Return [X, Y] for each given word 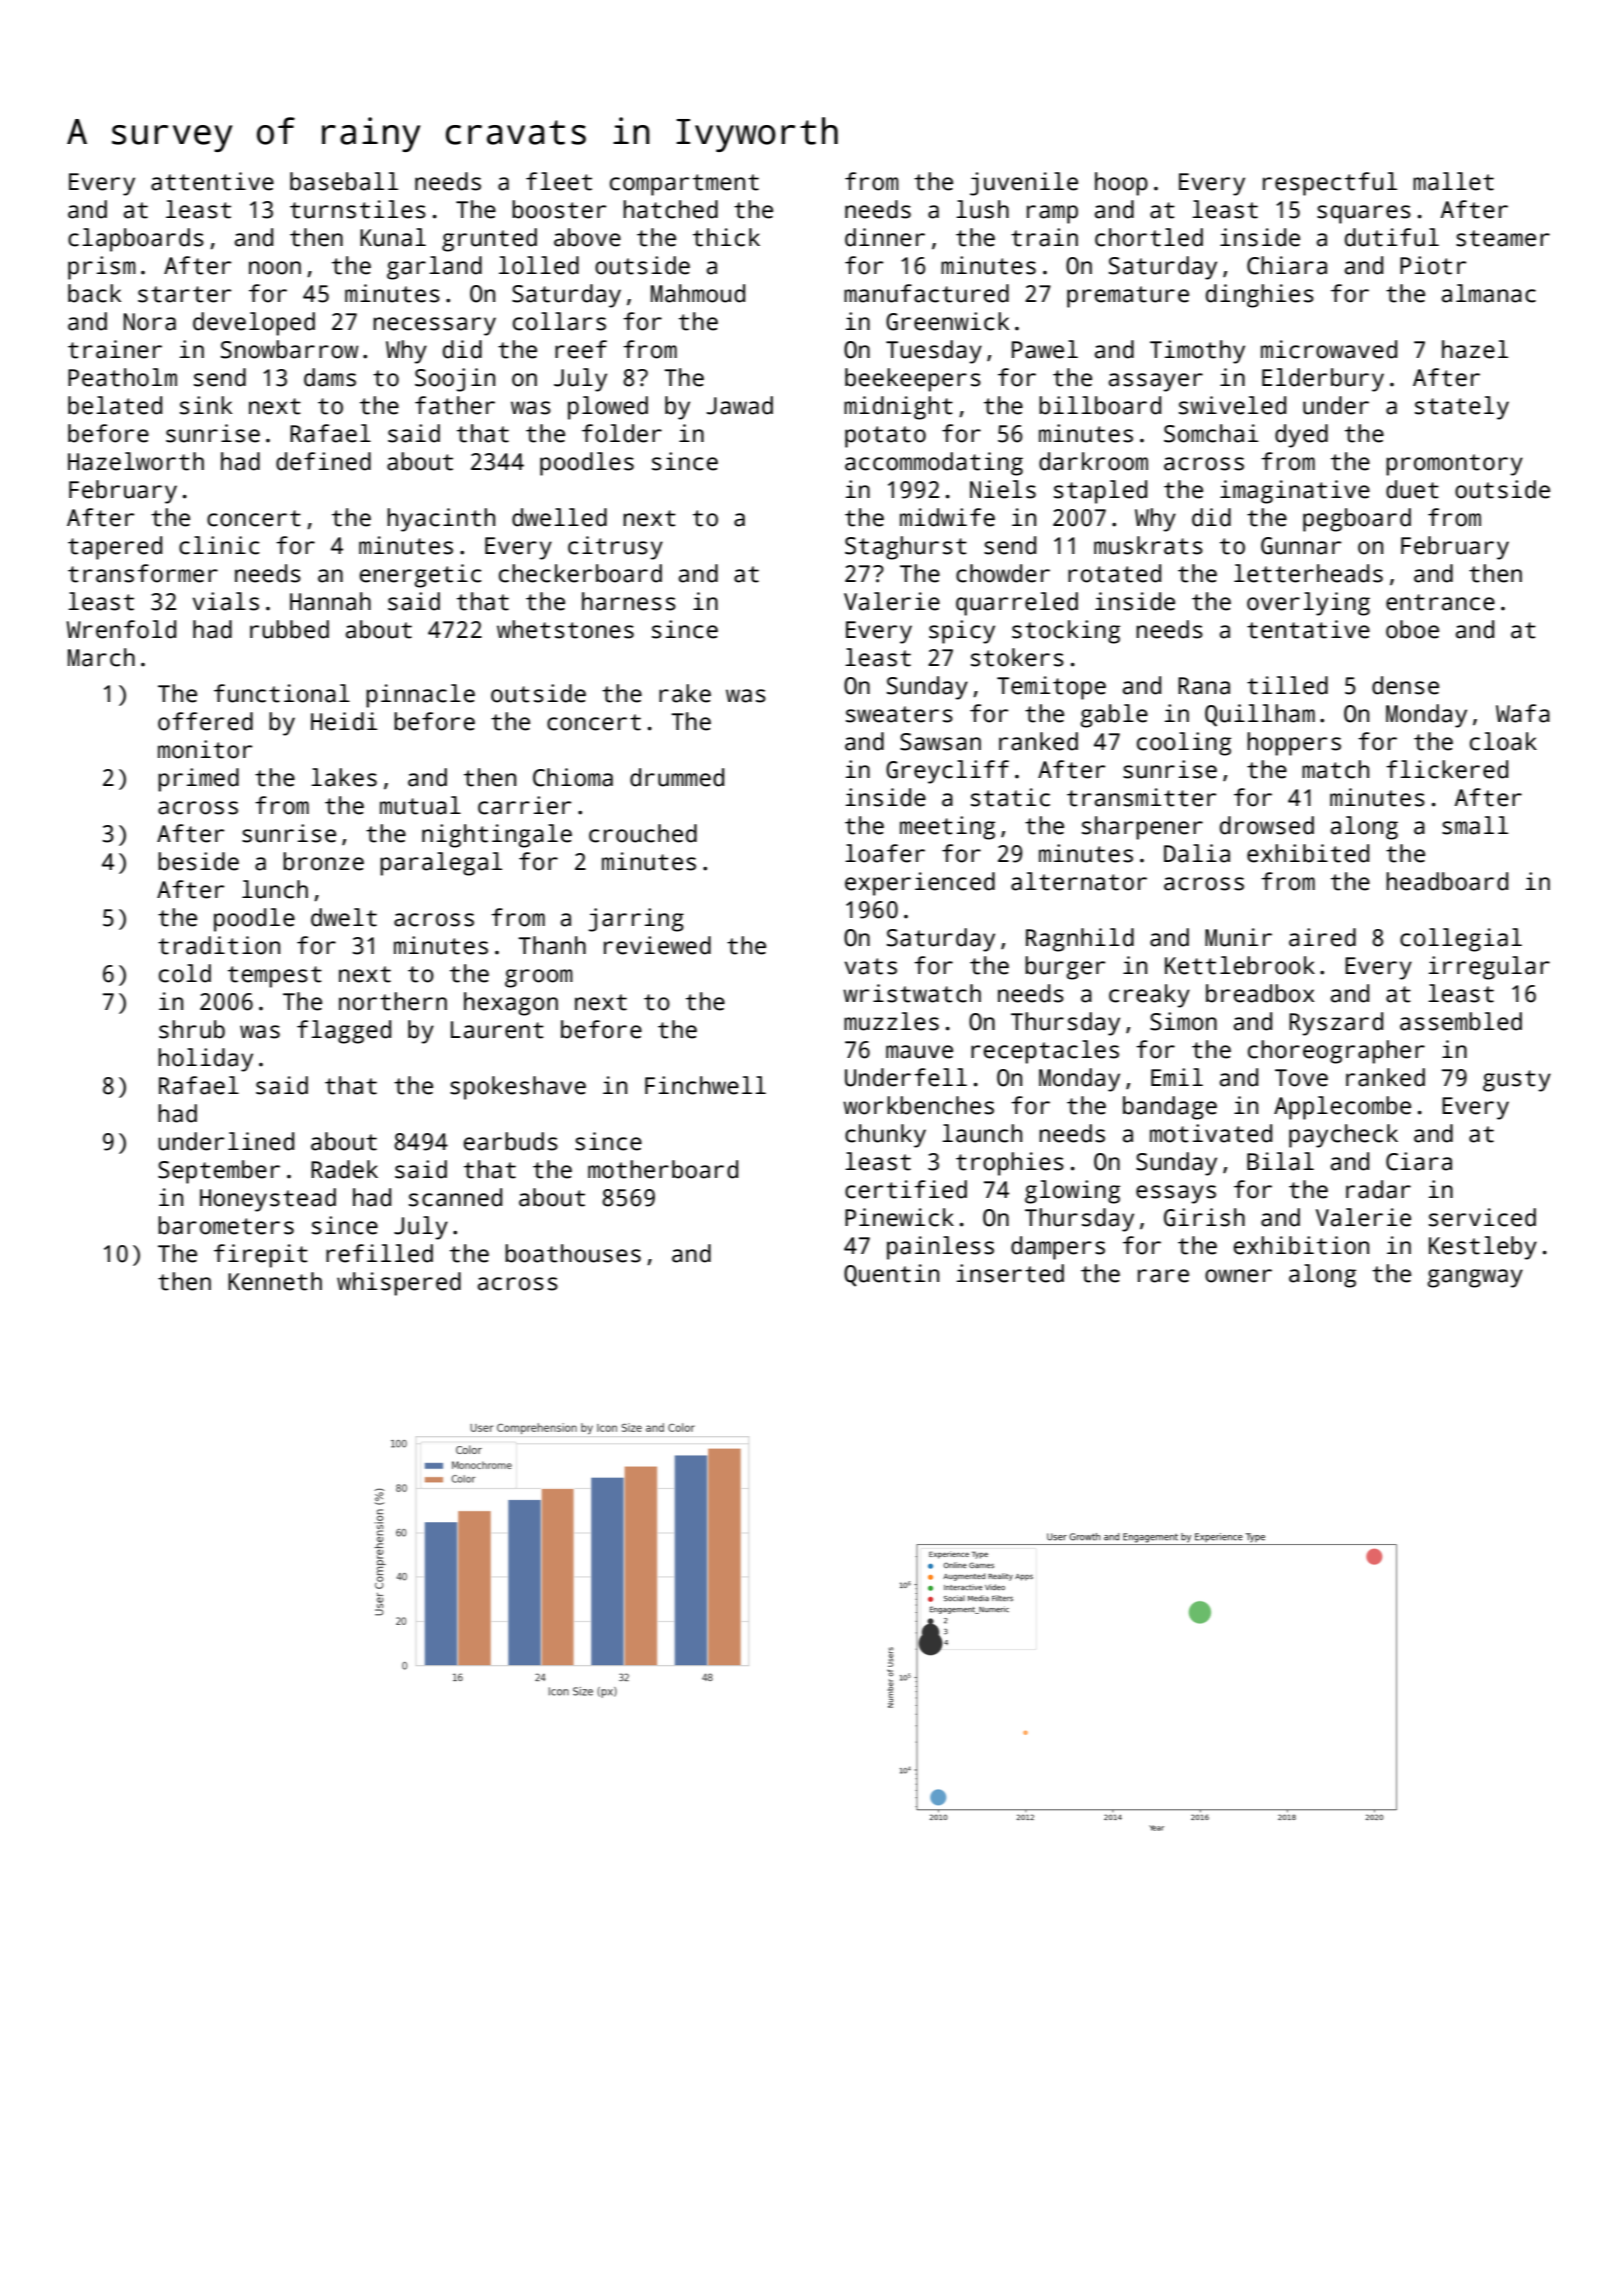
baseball [344, 181]
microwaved [1329, 349]
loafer [885, 853]
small [1475, 825]
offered [205, 721]
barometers [226, 1225]
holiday [205, 1060]
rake [685, 693]
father [455, 405]
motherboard [663, 1169]
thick [726, 237]
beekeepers [913, 380]
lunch [275, 889]
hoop [1121, 184]
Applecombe [1342, 1108]
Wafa [1523, 713]
